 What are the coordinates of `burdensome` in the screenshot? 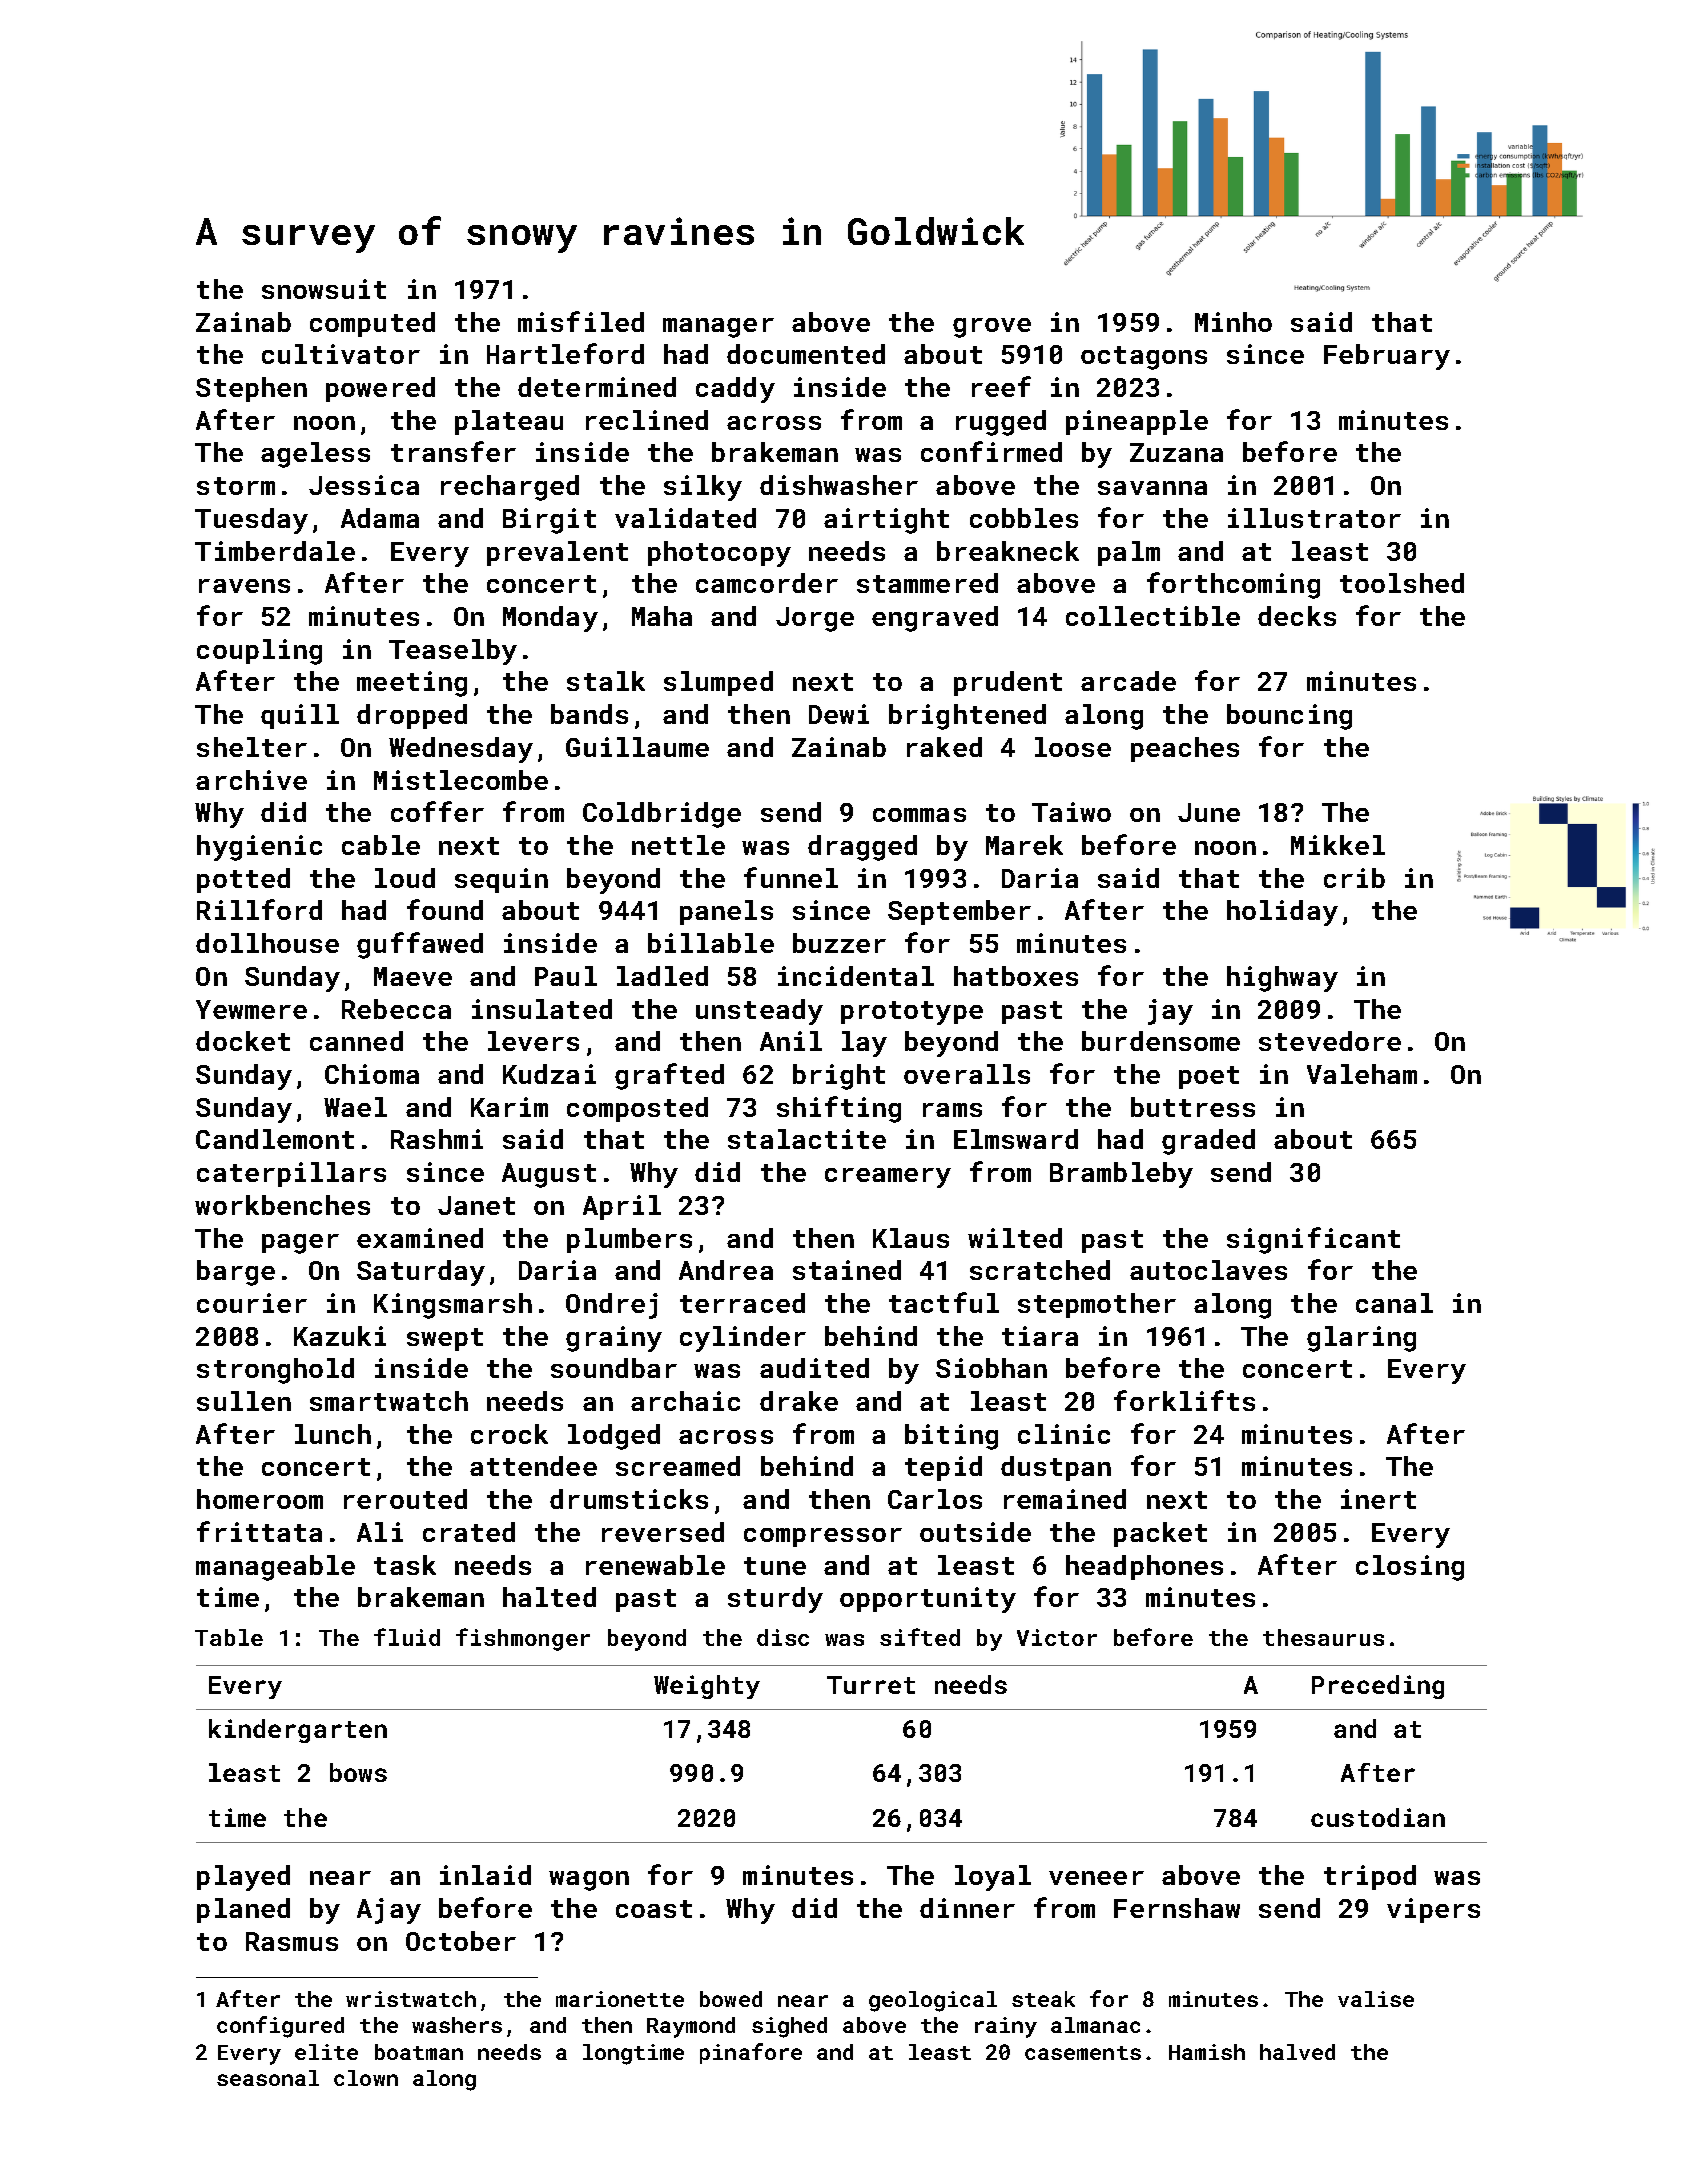 It's located at (1161, 1041).
